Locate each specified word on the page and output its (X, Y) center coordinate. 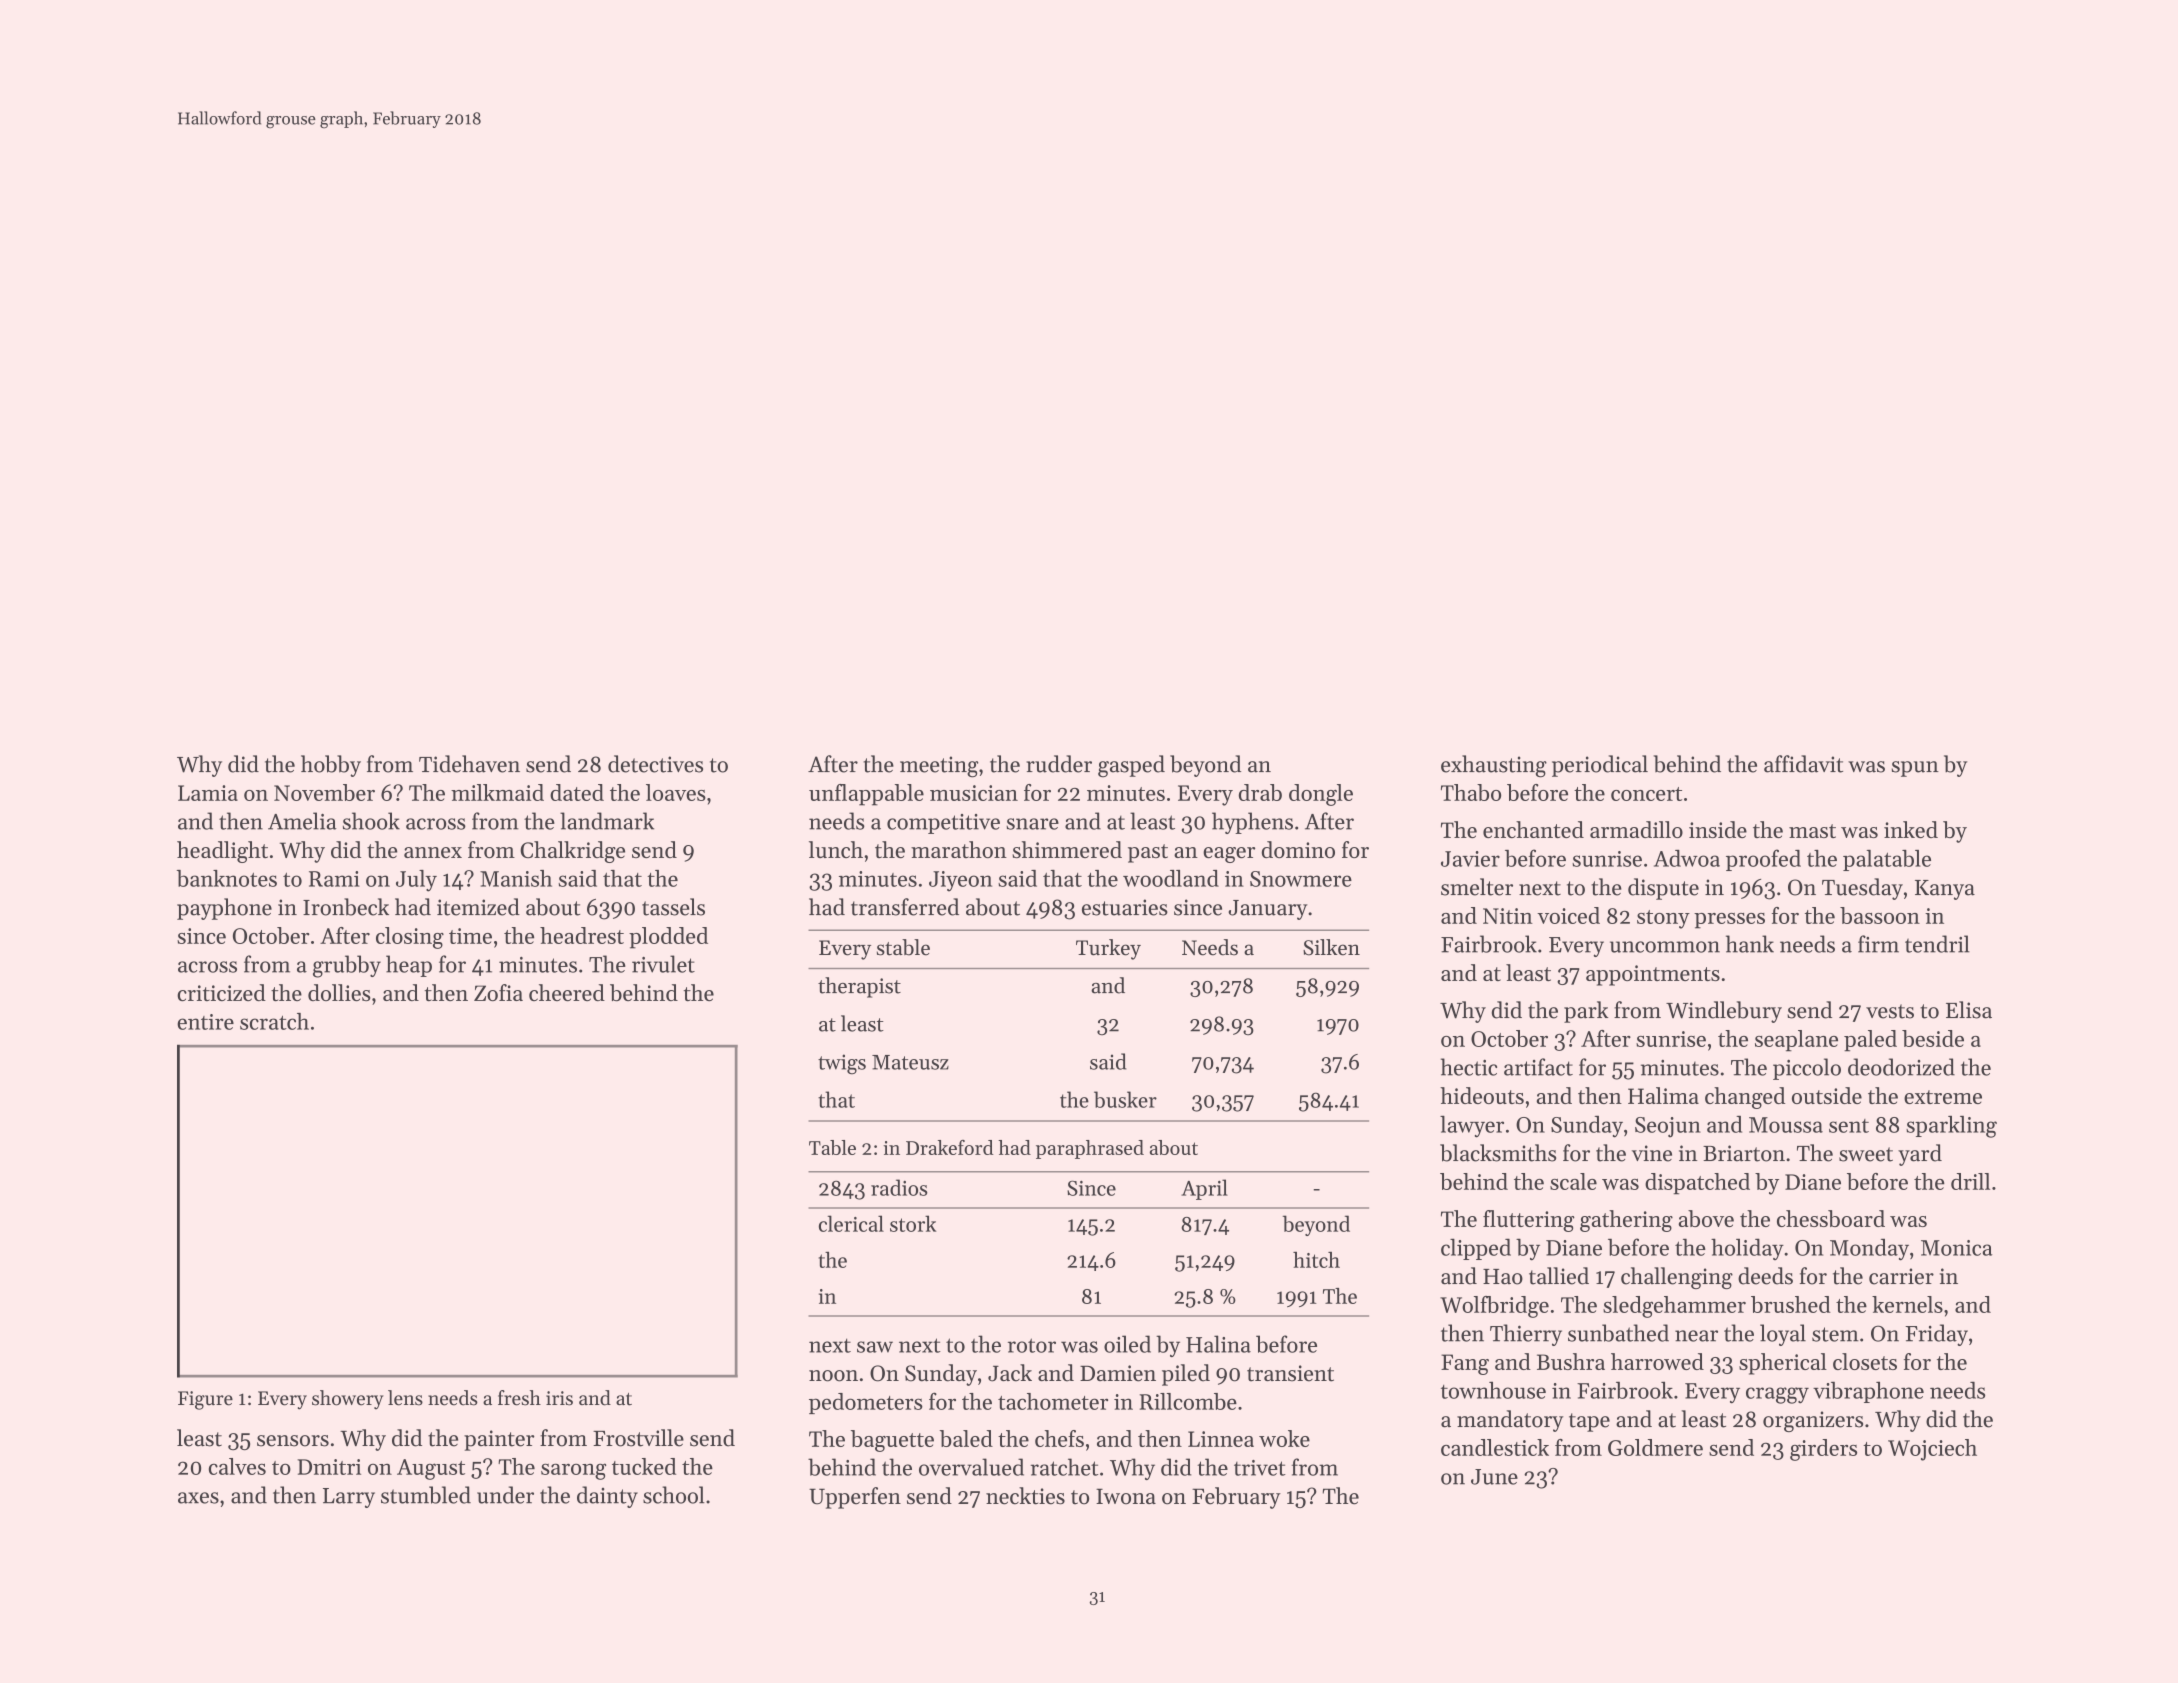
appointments (1653, 975)
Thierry (1526, 1335)
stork (913, 1223)
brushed (1791, 1304)
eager (1229, 855)
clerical (851, 1223)
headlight (222, 852)
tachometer (1053, 1401)
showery (348, 1399)
